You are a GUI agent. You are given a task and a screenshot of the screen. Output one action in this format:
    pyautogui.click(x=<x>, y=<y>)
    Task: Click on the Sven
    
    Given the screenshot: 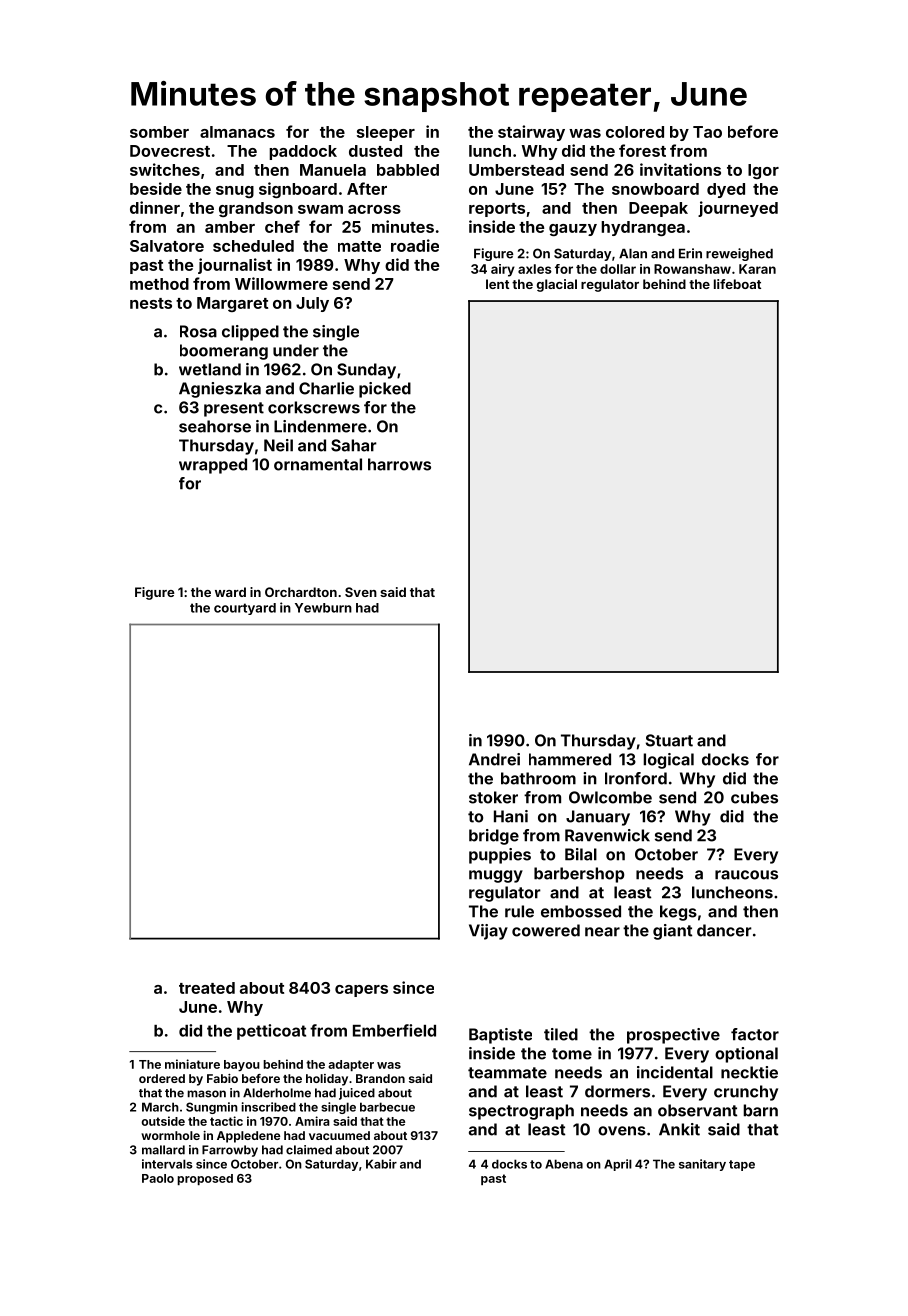 What is the action you would take?
    pyautogui.click(x=361, y=592)
